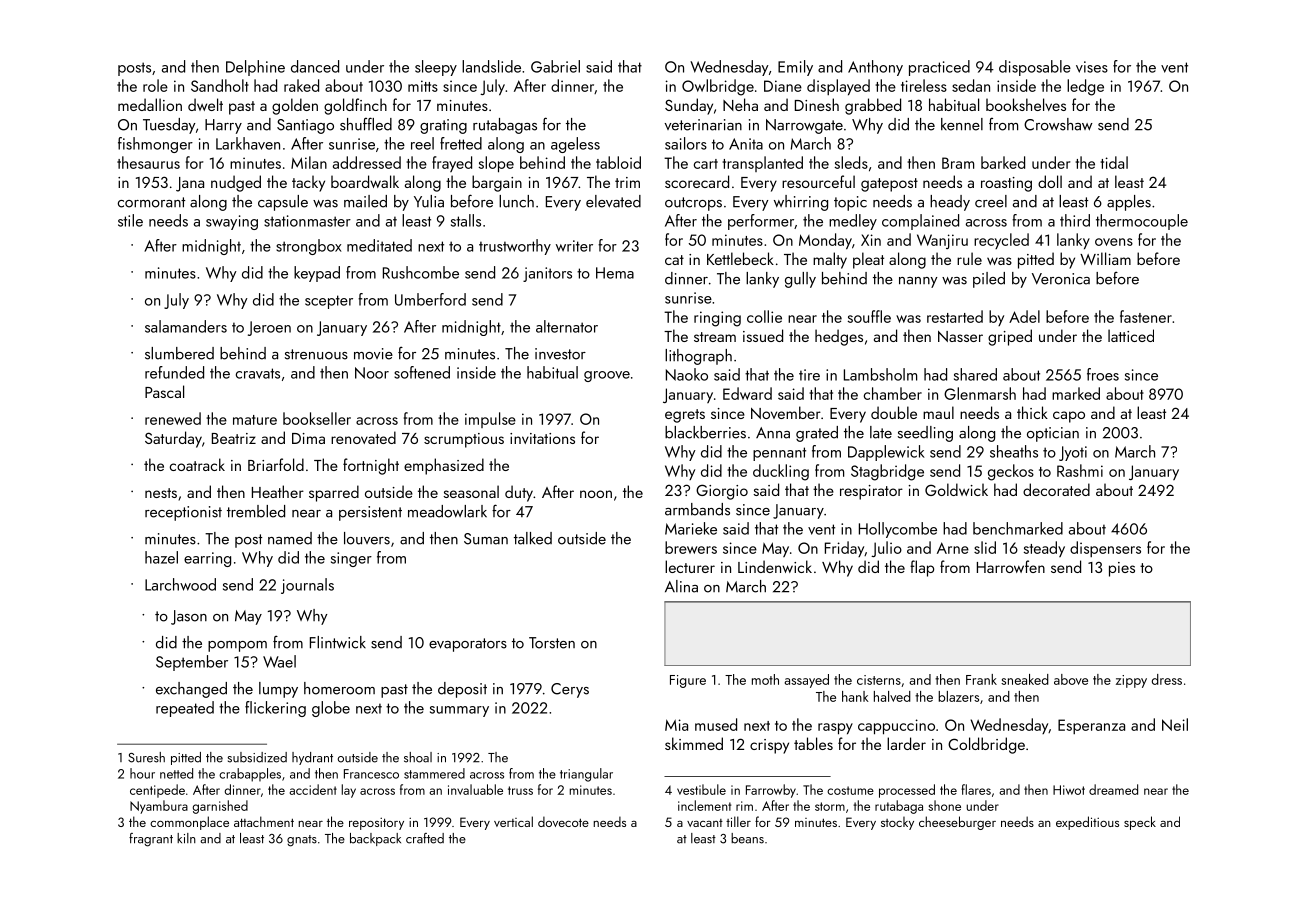  I want to click on cormorant, so click(151, 202).
